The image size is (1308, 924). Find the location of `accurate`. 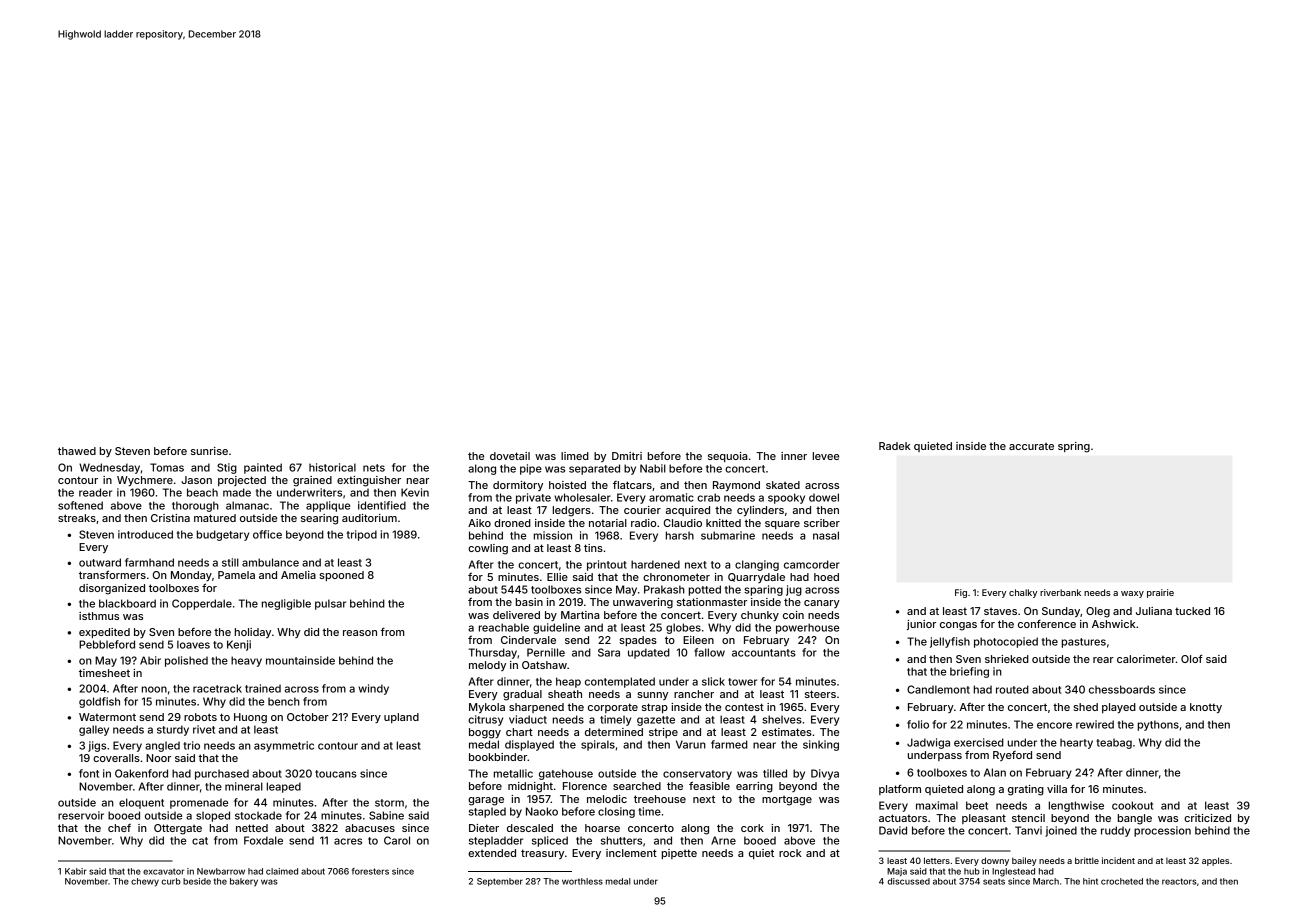

accurate is located at coordinates (1031, 446).
